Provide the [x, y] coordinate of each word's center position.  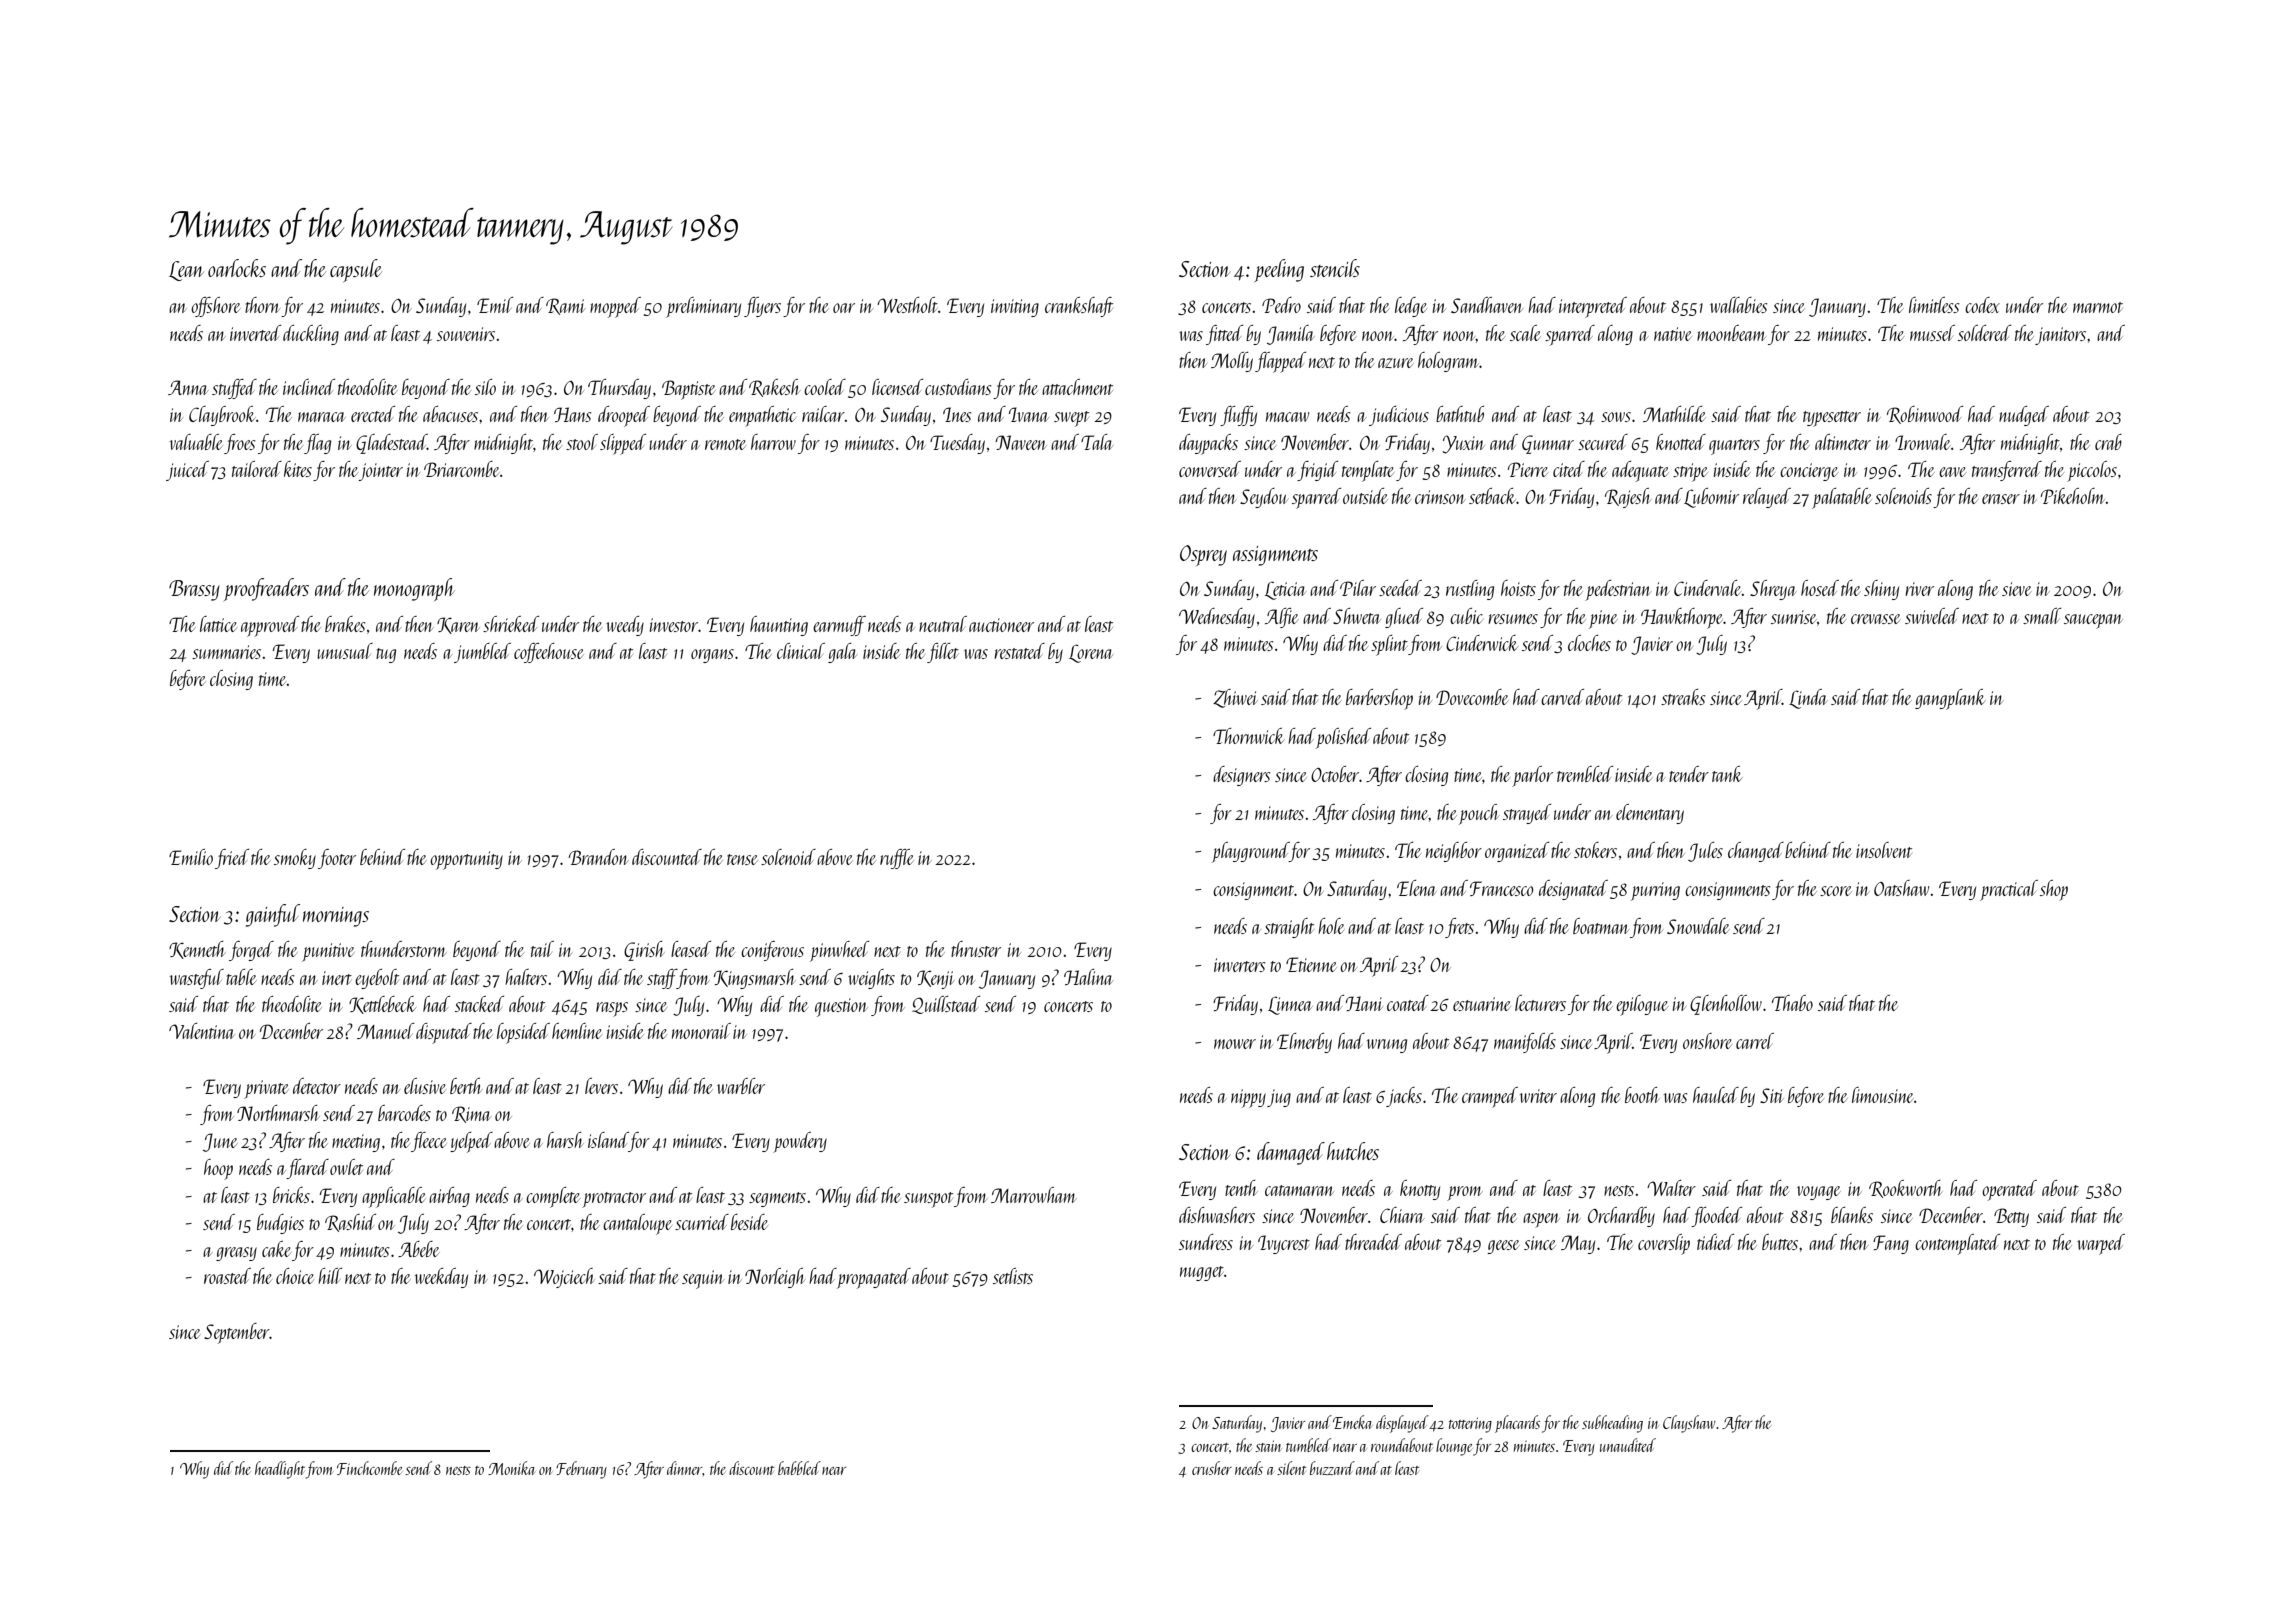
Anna [188, 387]
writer [1538, 1096]
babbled [799, 1468]
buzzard [1332, 1468]
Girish [644, 951]
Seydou [1263, 498]
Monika [511, 1468]
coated [1408, 1003]
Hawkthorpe [1682, 618]
